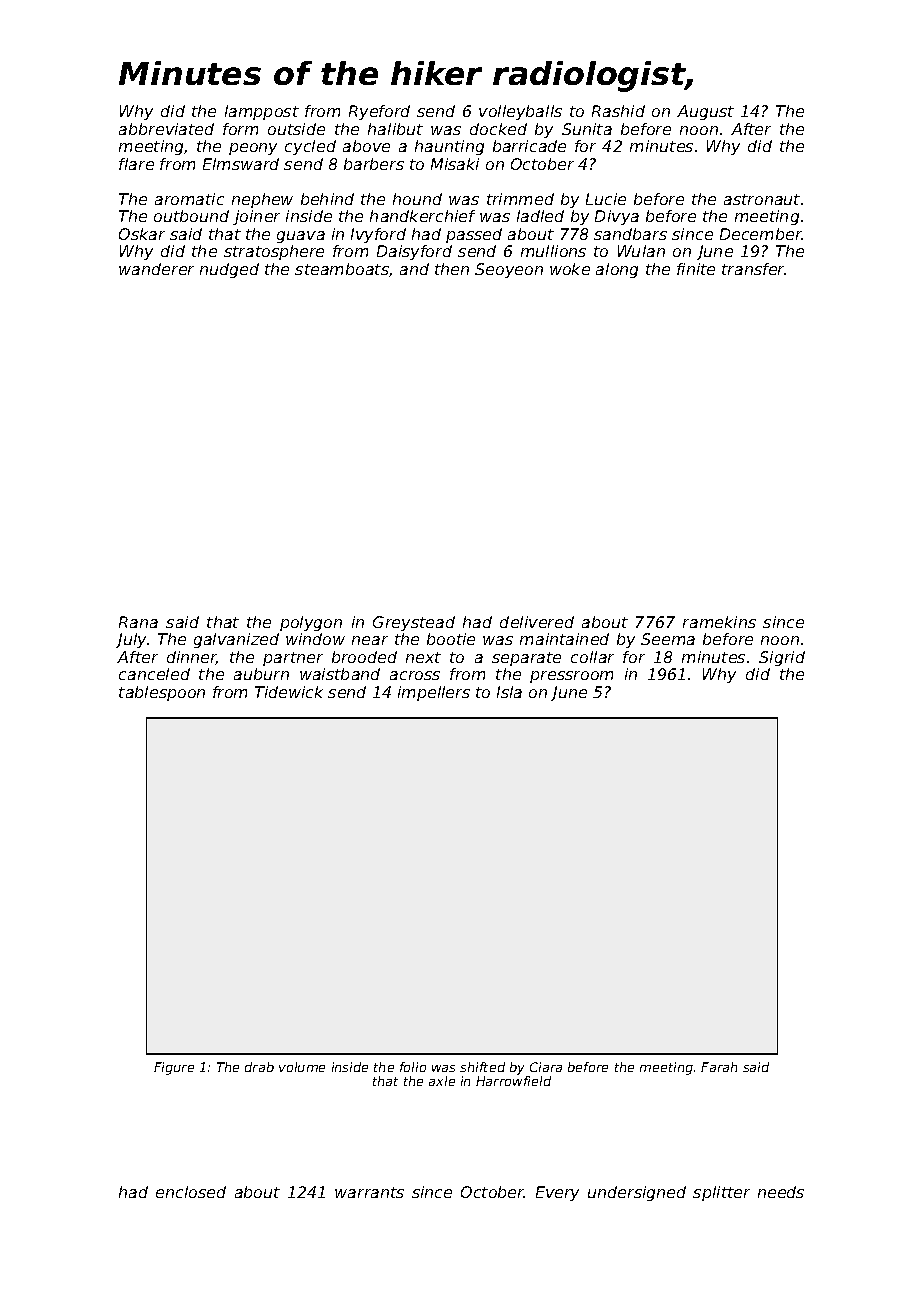  I want to click on Every, so click(557, 1193).
